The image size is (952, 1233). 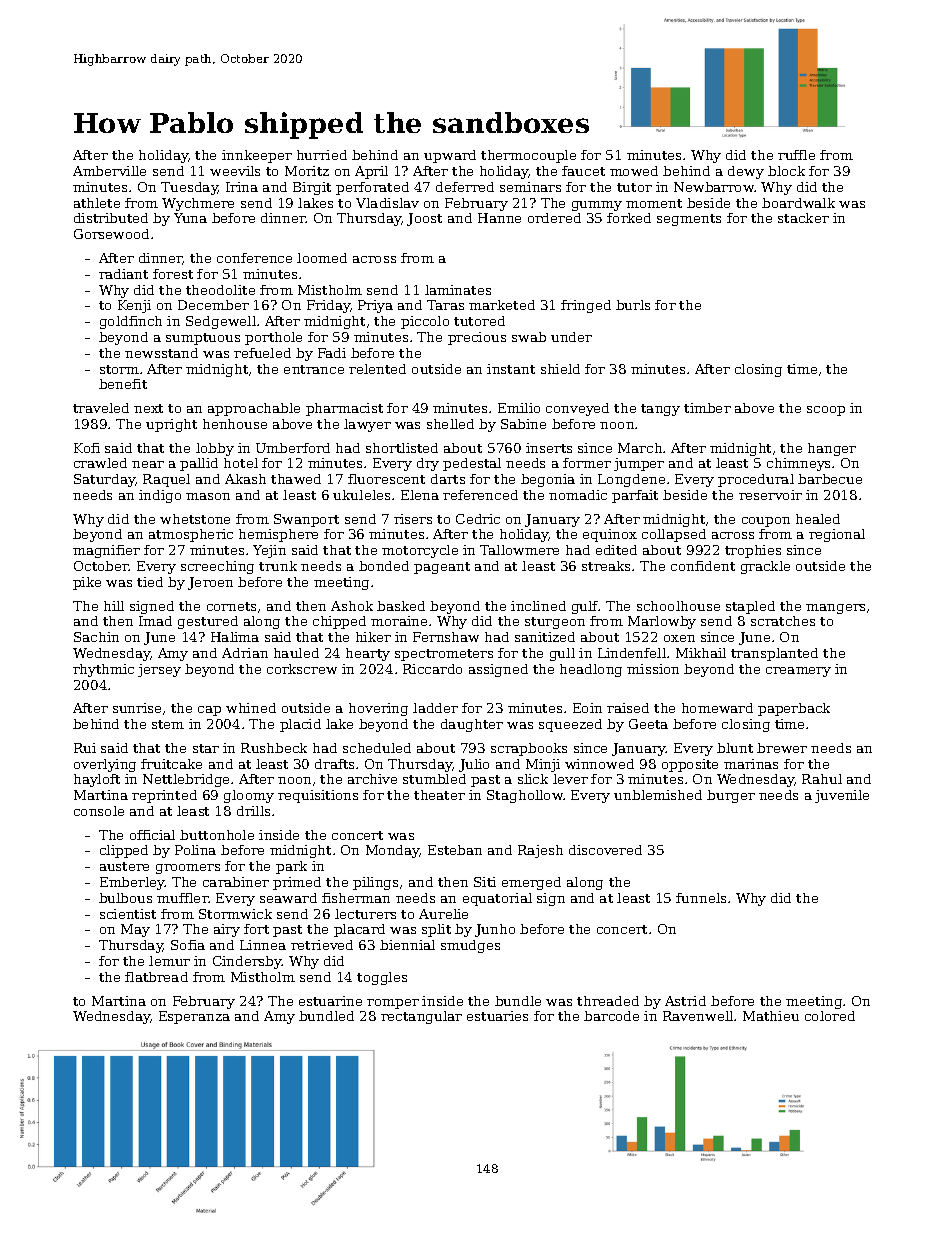 What do you see at coordinates (528, 156) in the document?
I see `thermocouple` at bounding box center [528, 156].
